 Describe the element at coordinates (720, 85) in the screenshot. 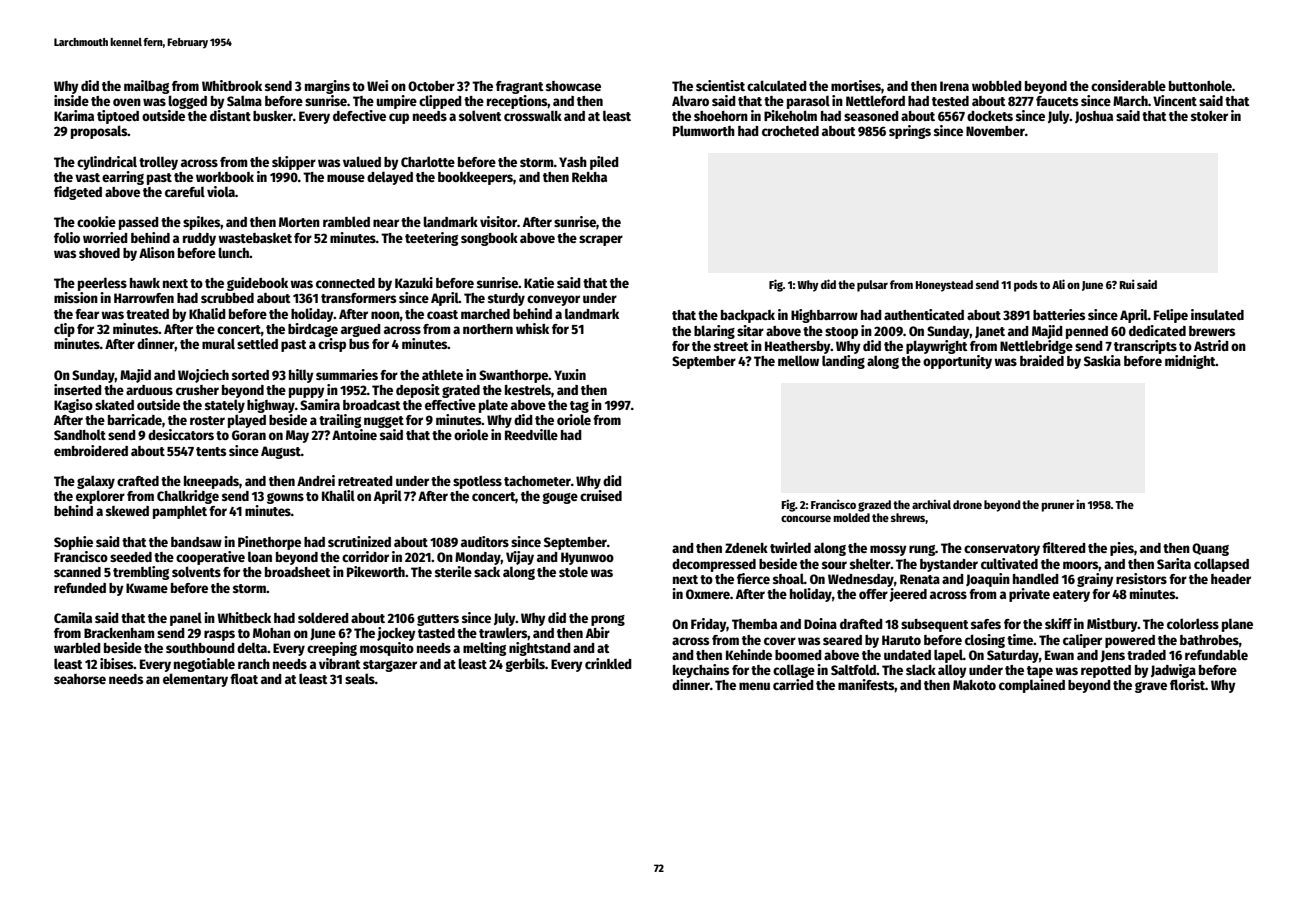

I see `scientist` at that location.
